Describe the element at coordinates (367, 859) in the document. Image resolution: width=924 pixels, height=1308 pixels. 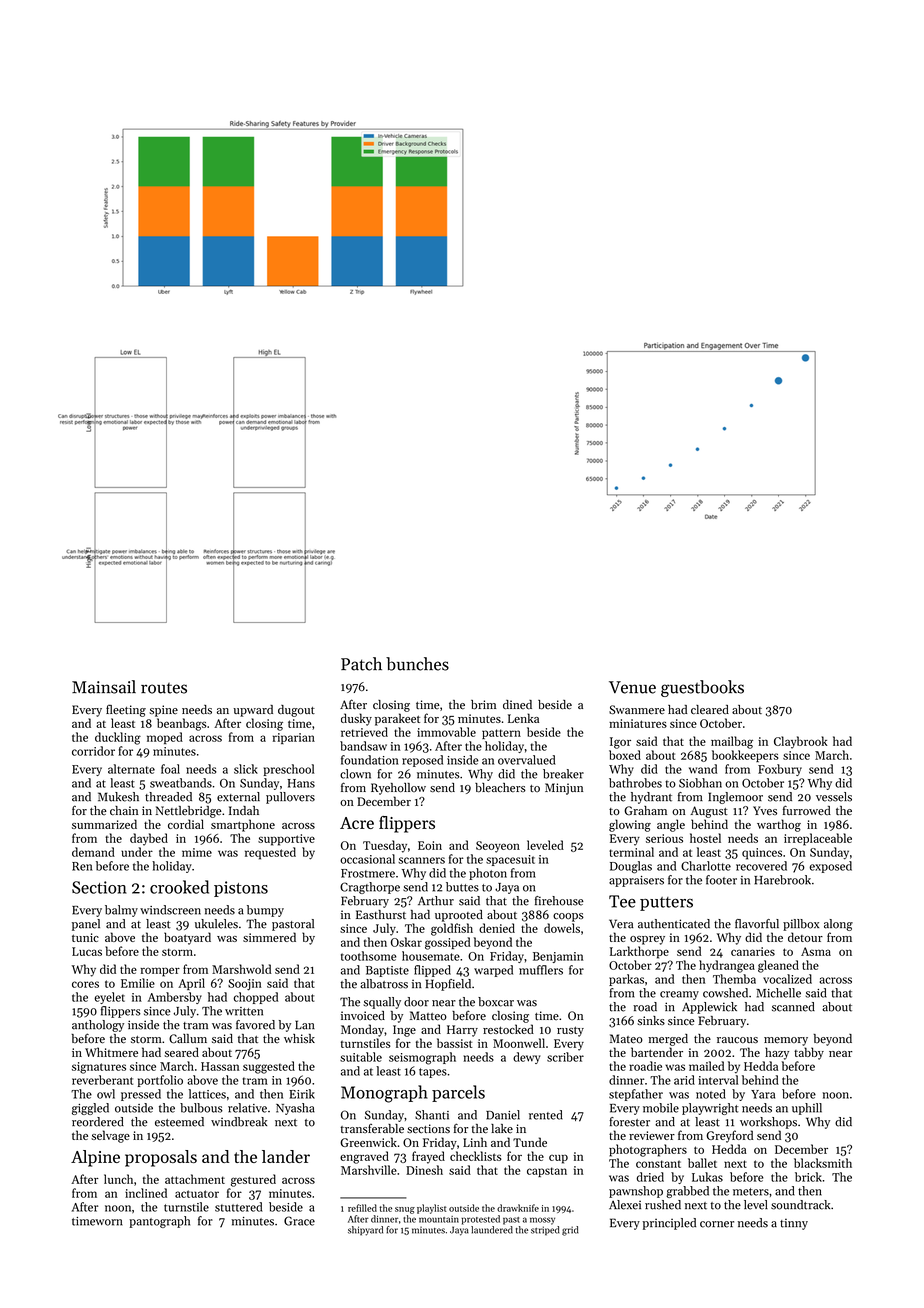
I see `occasional` at that location.
